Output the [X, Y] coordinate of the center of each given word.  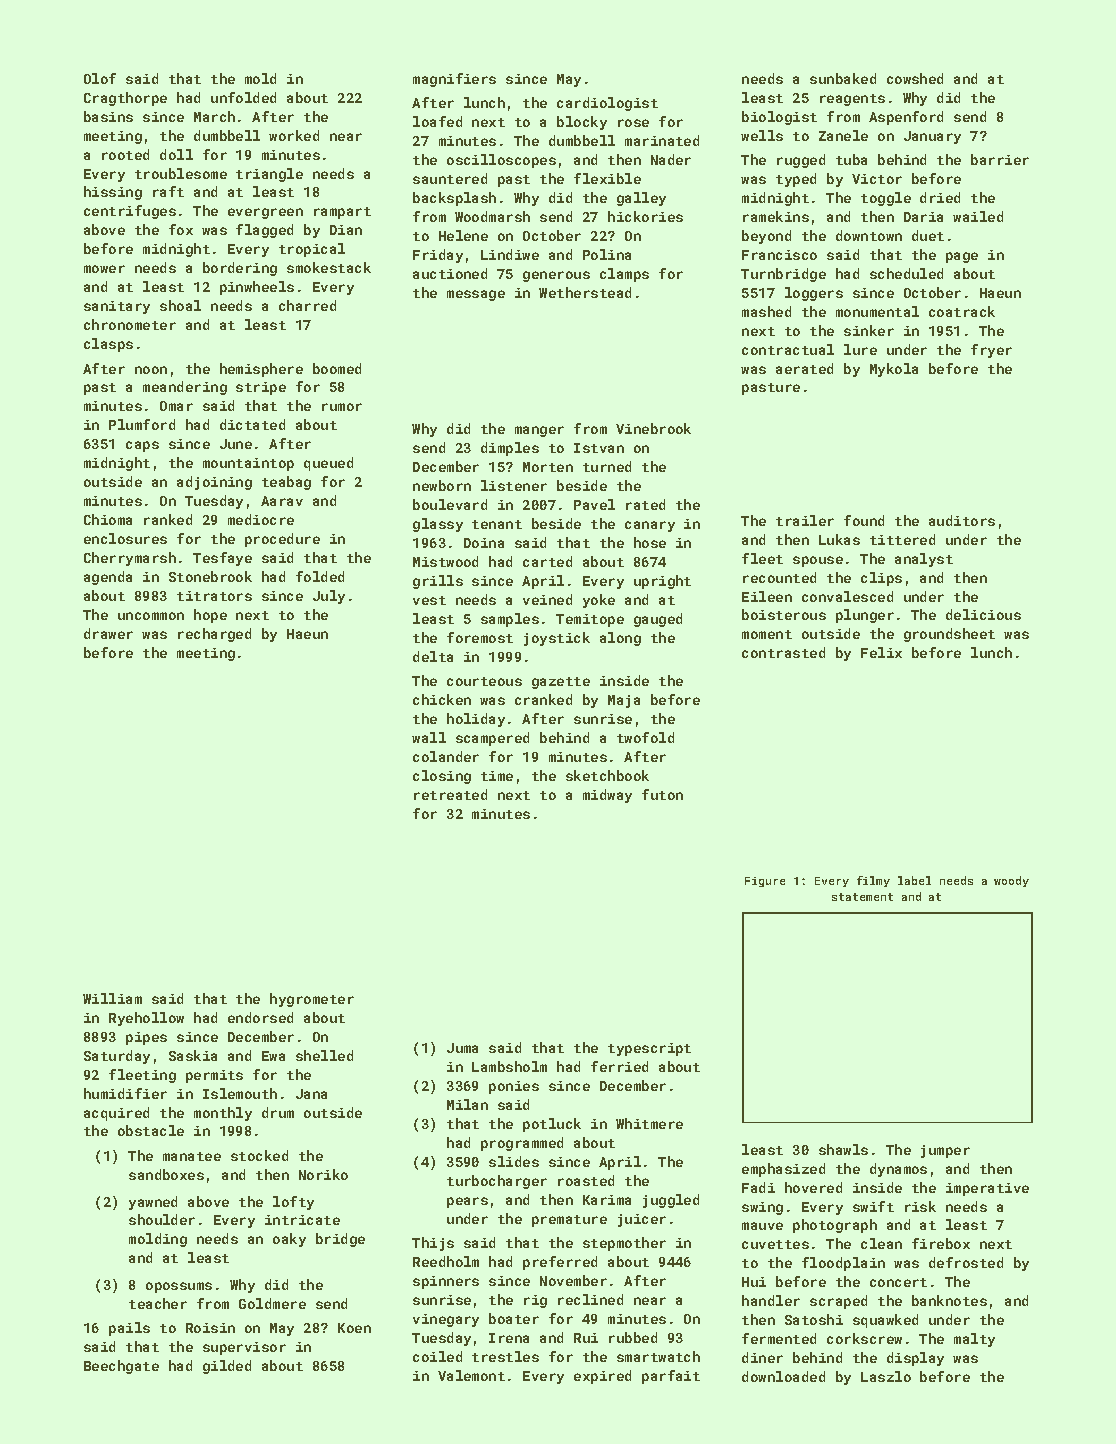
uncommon [151, 616]
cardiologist [607, 104]
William [112, 998]
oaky [289, 1240]
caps [142, 446]
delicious [983, 614]
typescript [649, 1049]
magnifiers [454, 80]
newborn [442, 485]
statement [862, 897]
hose [650, 542]
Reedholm [446, 1261]
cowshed [915, 78]
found [864, 520]
